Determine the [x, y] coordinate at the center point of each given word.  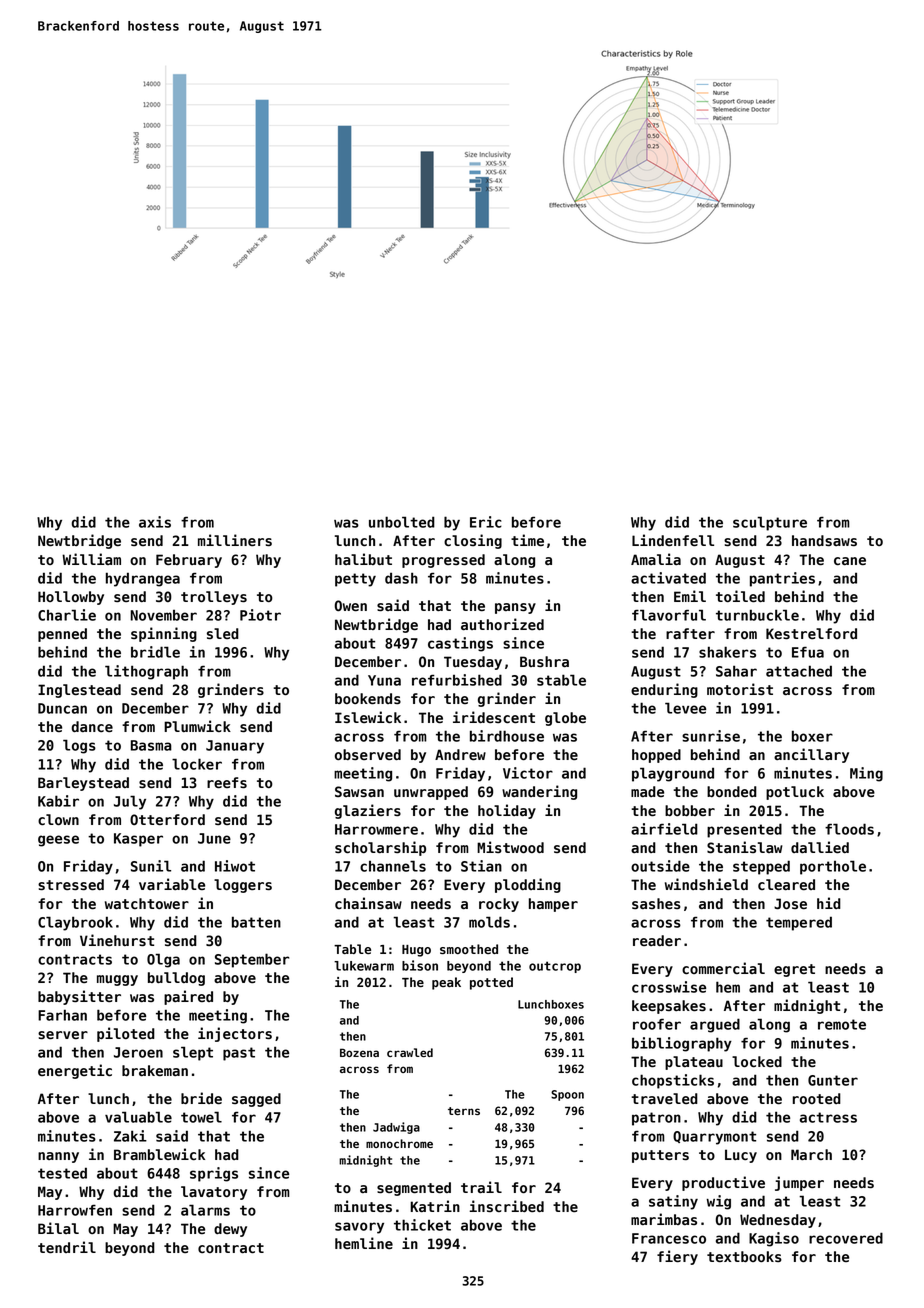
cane [850, 561]
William [91, 559]
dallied [820, 847]
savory [359, 1228]
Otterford [167, 819]
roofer [657, 1024]
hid [829, 903]
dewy [230, 1230]
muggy [117, 980]
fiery [677, 1257]
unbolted [402, 522]
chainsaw [368, 903]
